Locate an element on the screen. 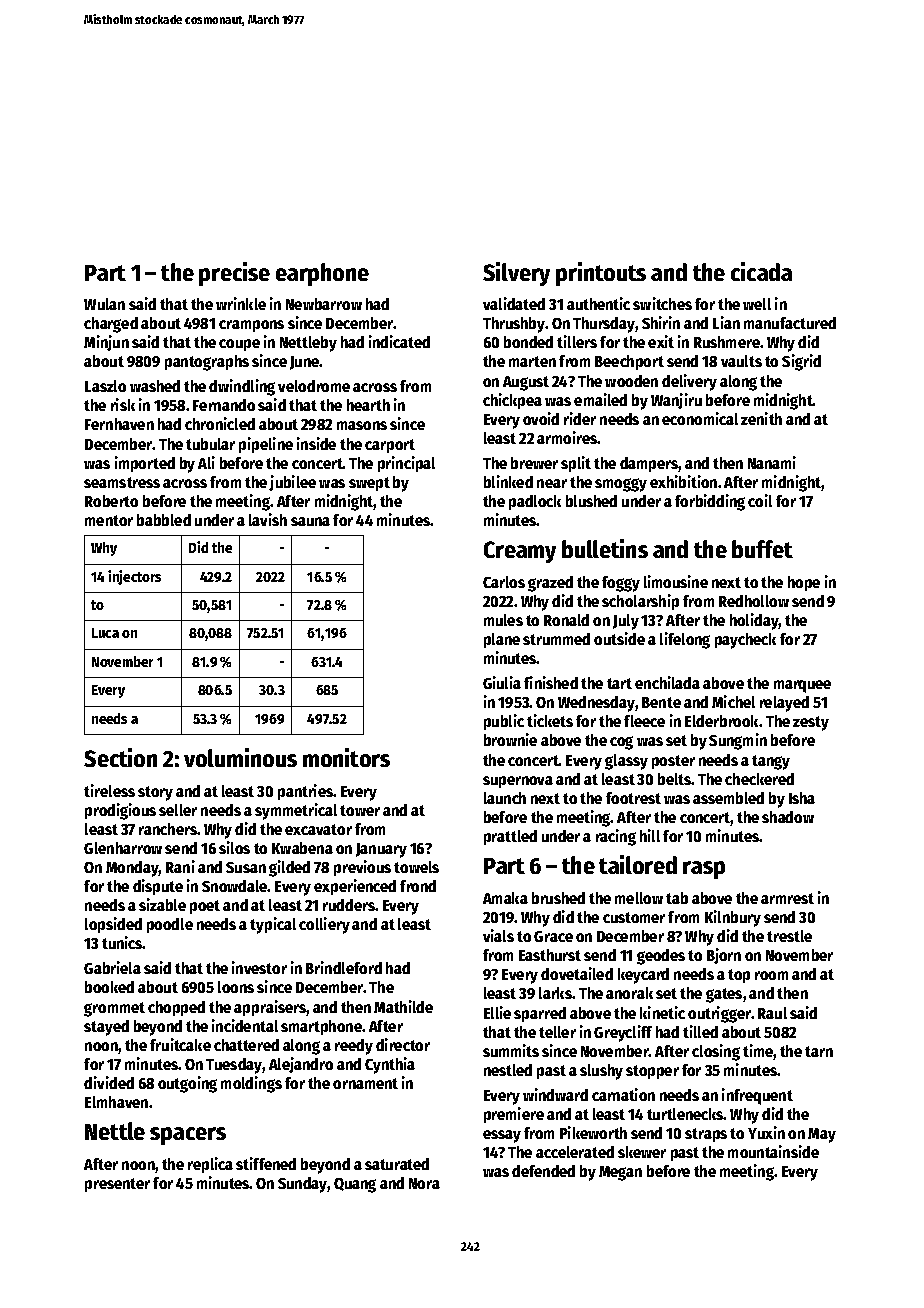  cicada is located at coordinates (761, 271).
